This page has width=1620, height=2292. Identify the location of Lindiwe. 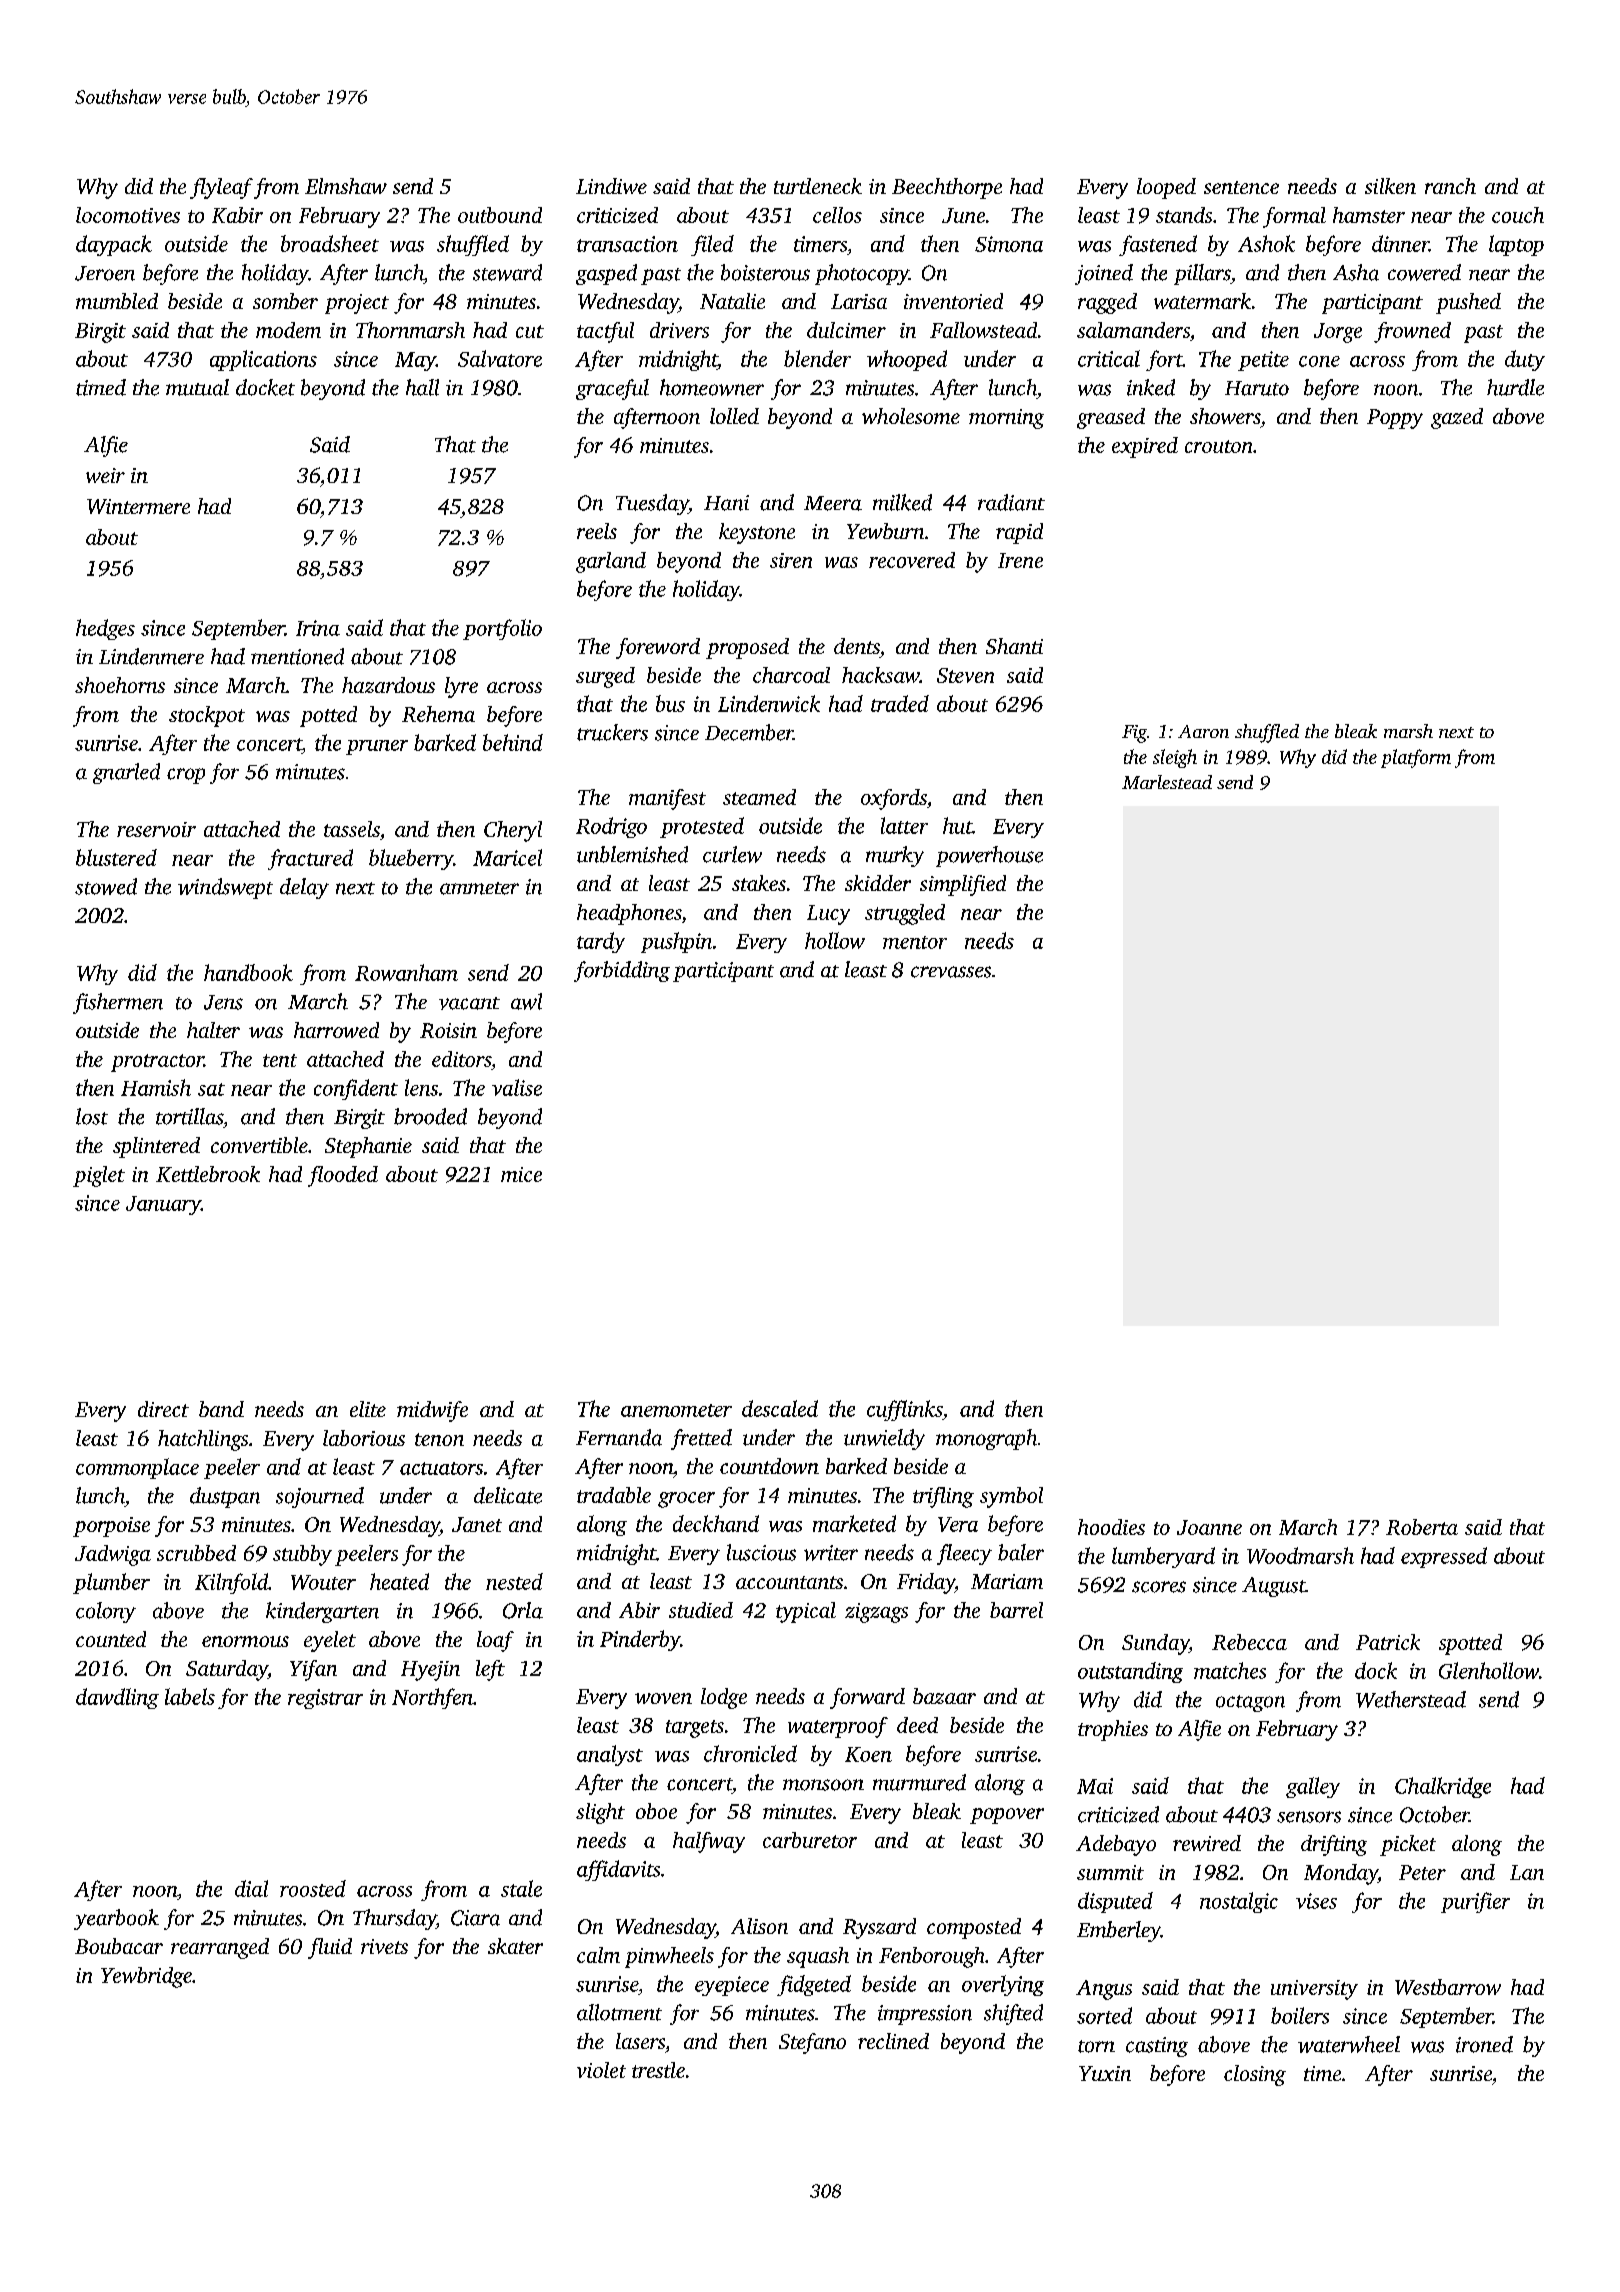
(611, 186).
